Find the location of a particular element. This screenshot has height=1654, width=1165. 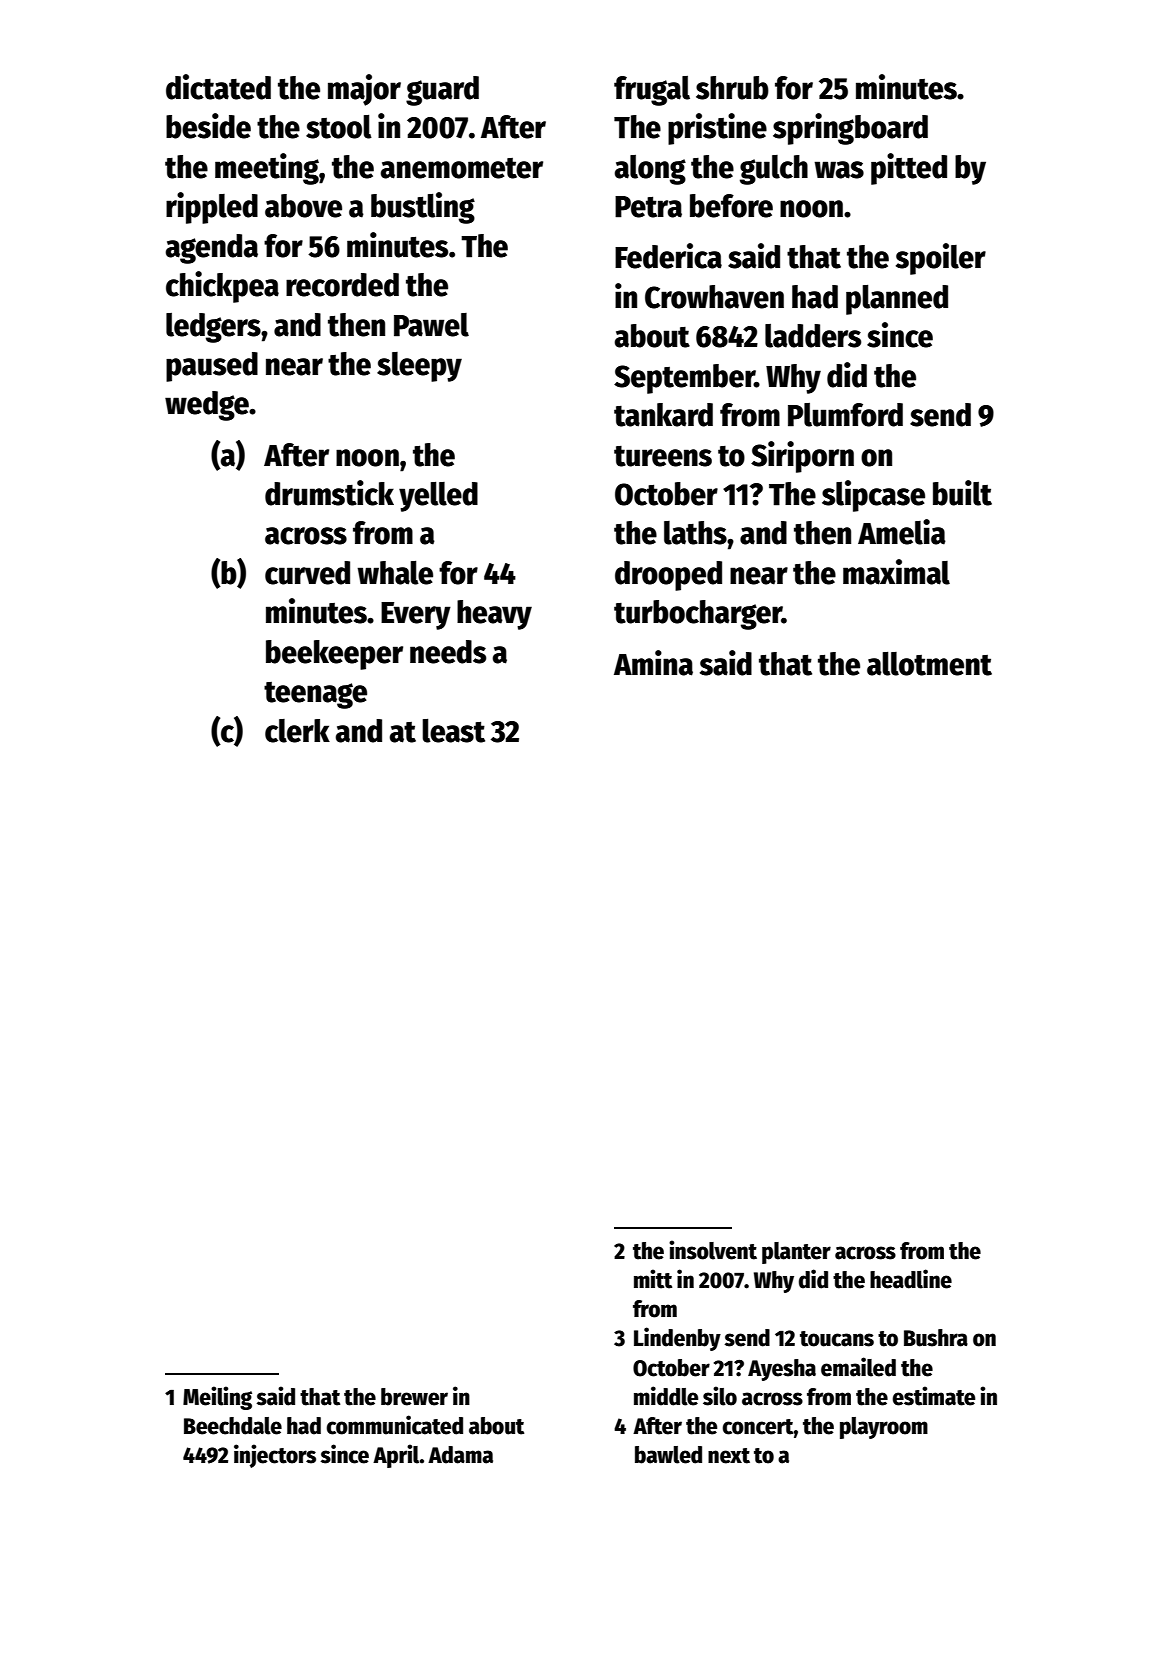

beside is located at coordinates (208, 126).
